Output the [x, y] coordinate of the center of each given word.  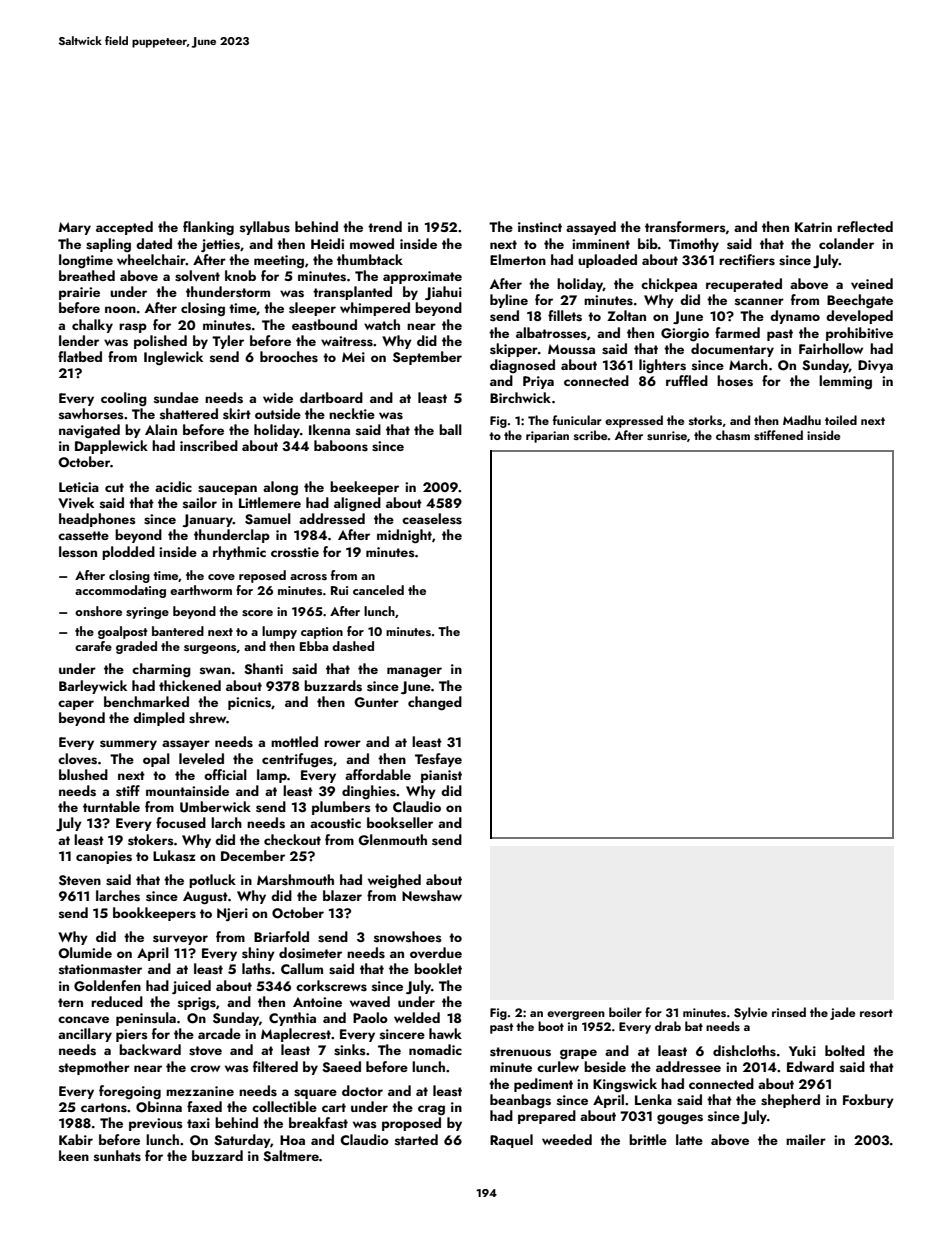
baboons [341, 446]
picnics [249, 703]
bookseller [400, 823]
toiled [841, 420]
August [205, 898]
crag [431, 1110]
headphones [97, 520]
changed [435, 703]
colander [846, 243]
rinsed [789, 1012]
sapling [108, 245]
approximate [422, 277]
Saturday [242, 1141]
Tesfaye [438, 760]
